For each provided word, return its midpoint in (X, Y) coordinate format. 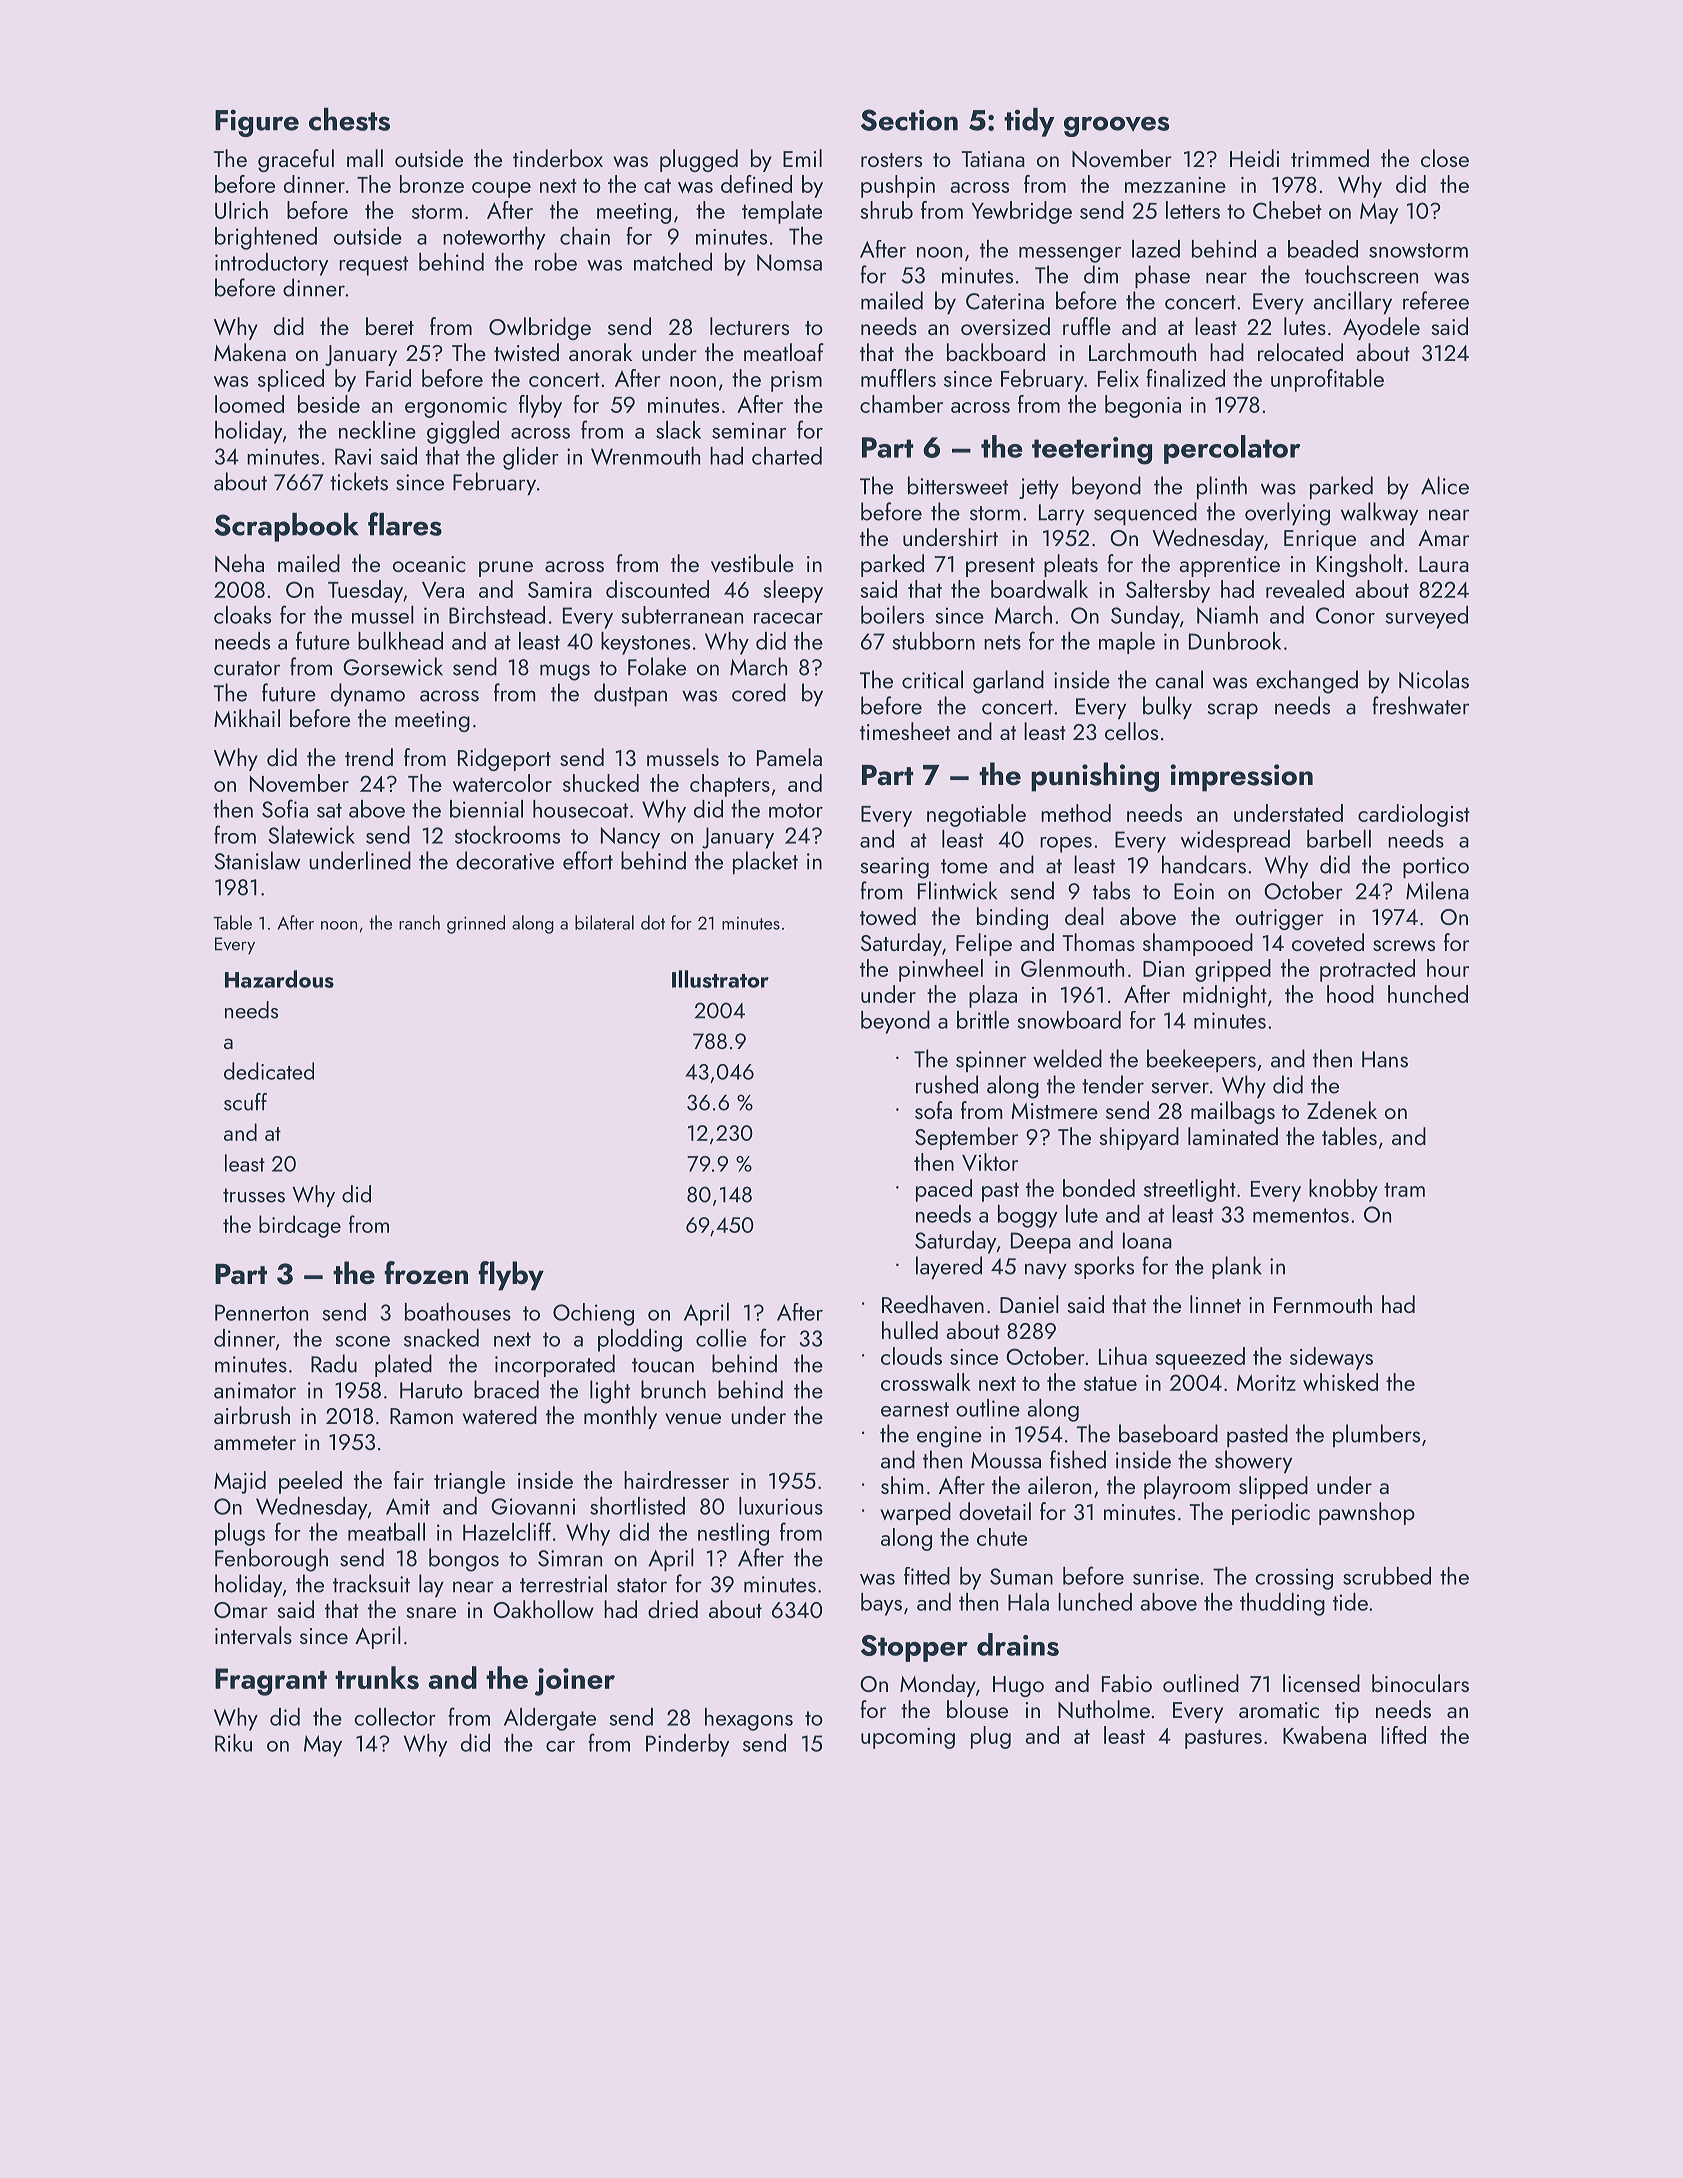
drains (1018, 1644)
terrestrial (563, 1583)
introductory (272, 264)
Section (909, 120)
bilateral (604, 922)
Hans (1385, 1059)
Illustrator (720, 979)
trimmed (1330, 158)
